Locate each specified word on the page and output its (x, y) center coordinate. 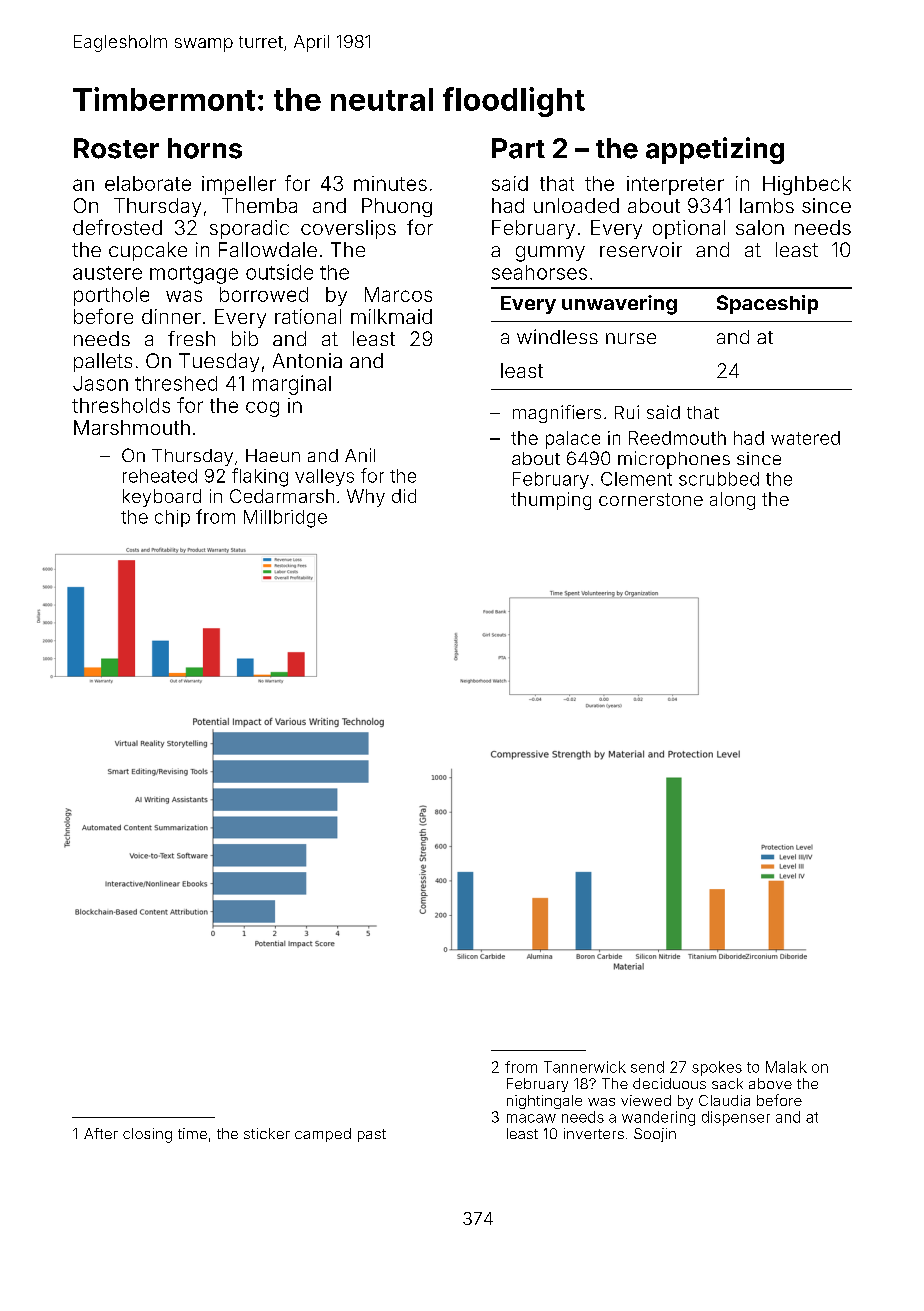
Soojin (655, 1135)
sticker (267, 1133)
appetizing (715, 150)
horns (205, 148)
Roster (116, 148)
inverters (594, 1133)
